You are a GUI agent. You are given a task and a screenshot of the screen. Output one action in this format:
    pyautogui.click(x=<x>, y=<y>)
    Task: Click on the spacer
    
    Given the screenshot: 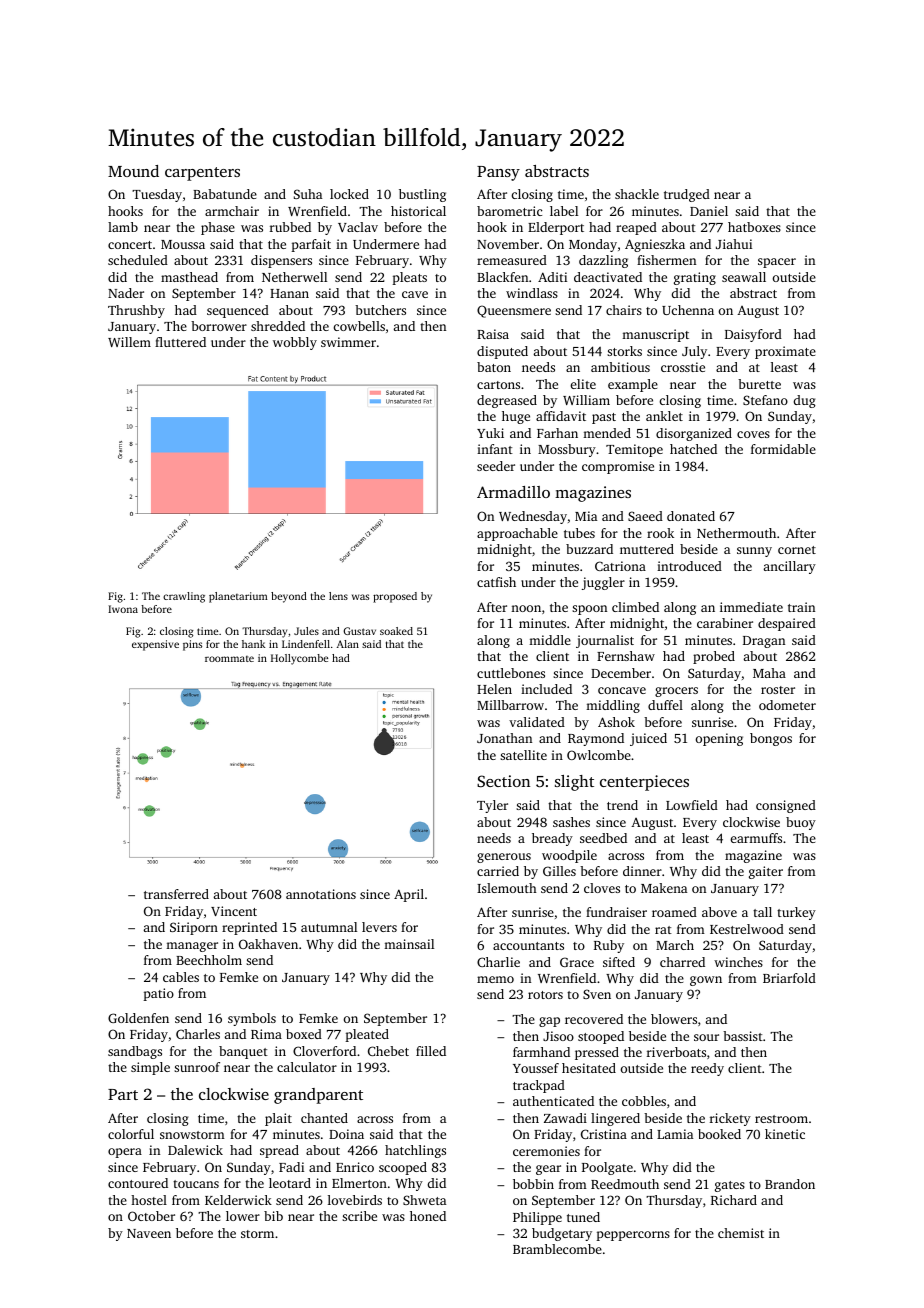 What is the action you would take?
    pyautogui.click(x=777, y=263)
